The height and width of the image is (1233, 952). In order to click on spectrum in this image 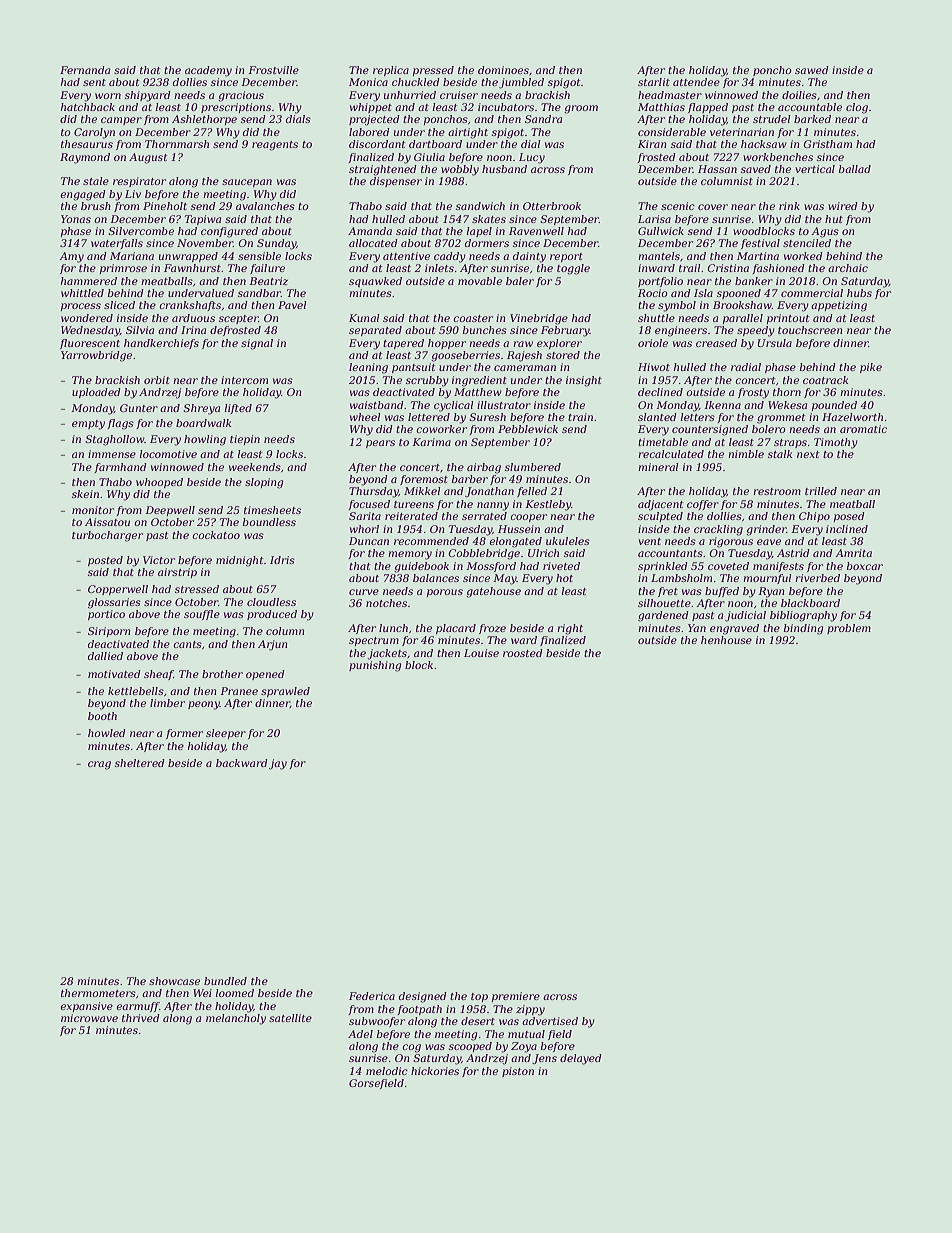, I will do `click(374, 641)`.
